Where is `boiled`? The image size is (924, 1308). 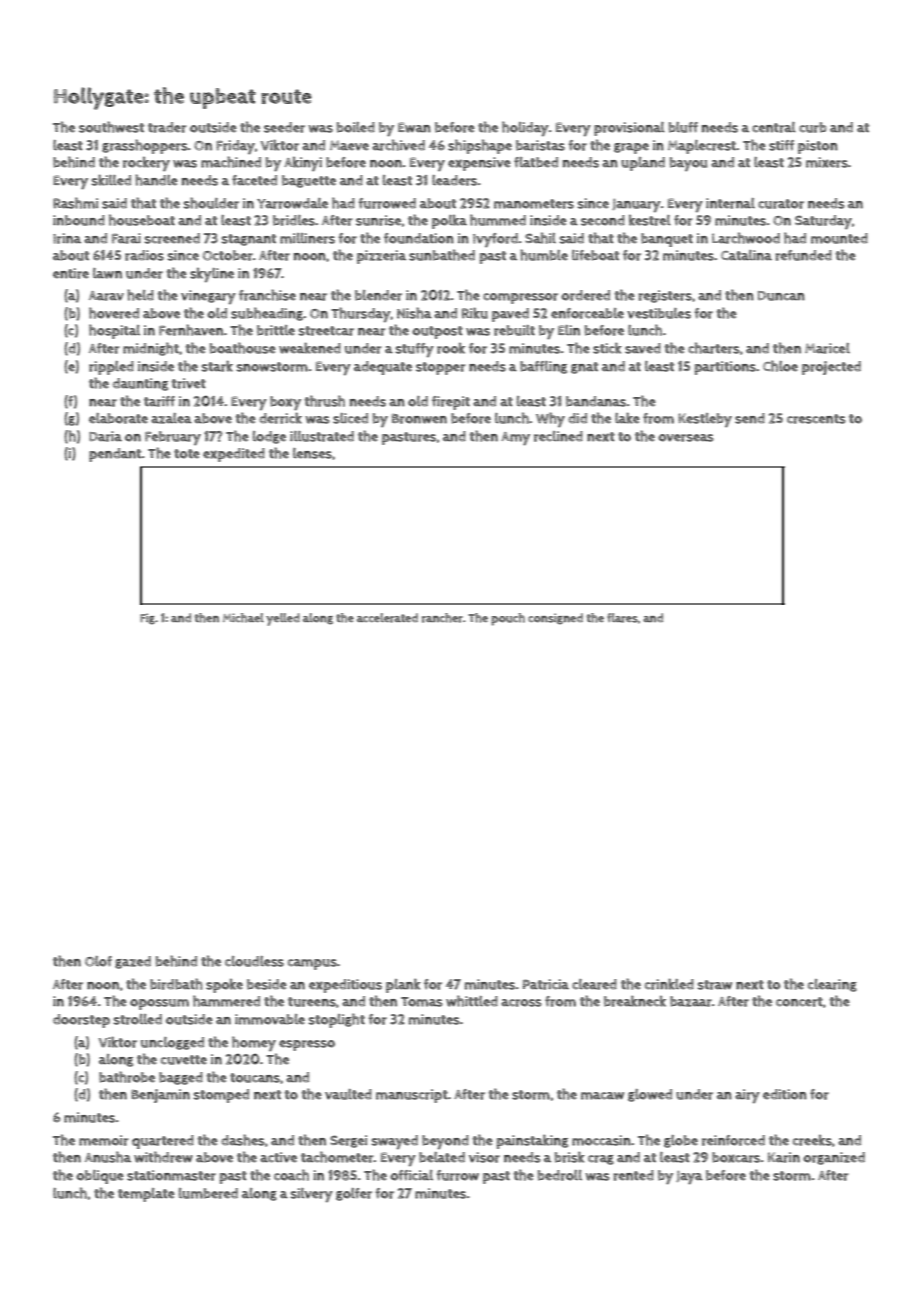 boiled is located at coordinates (356, 127).
